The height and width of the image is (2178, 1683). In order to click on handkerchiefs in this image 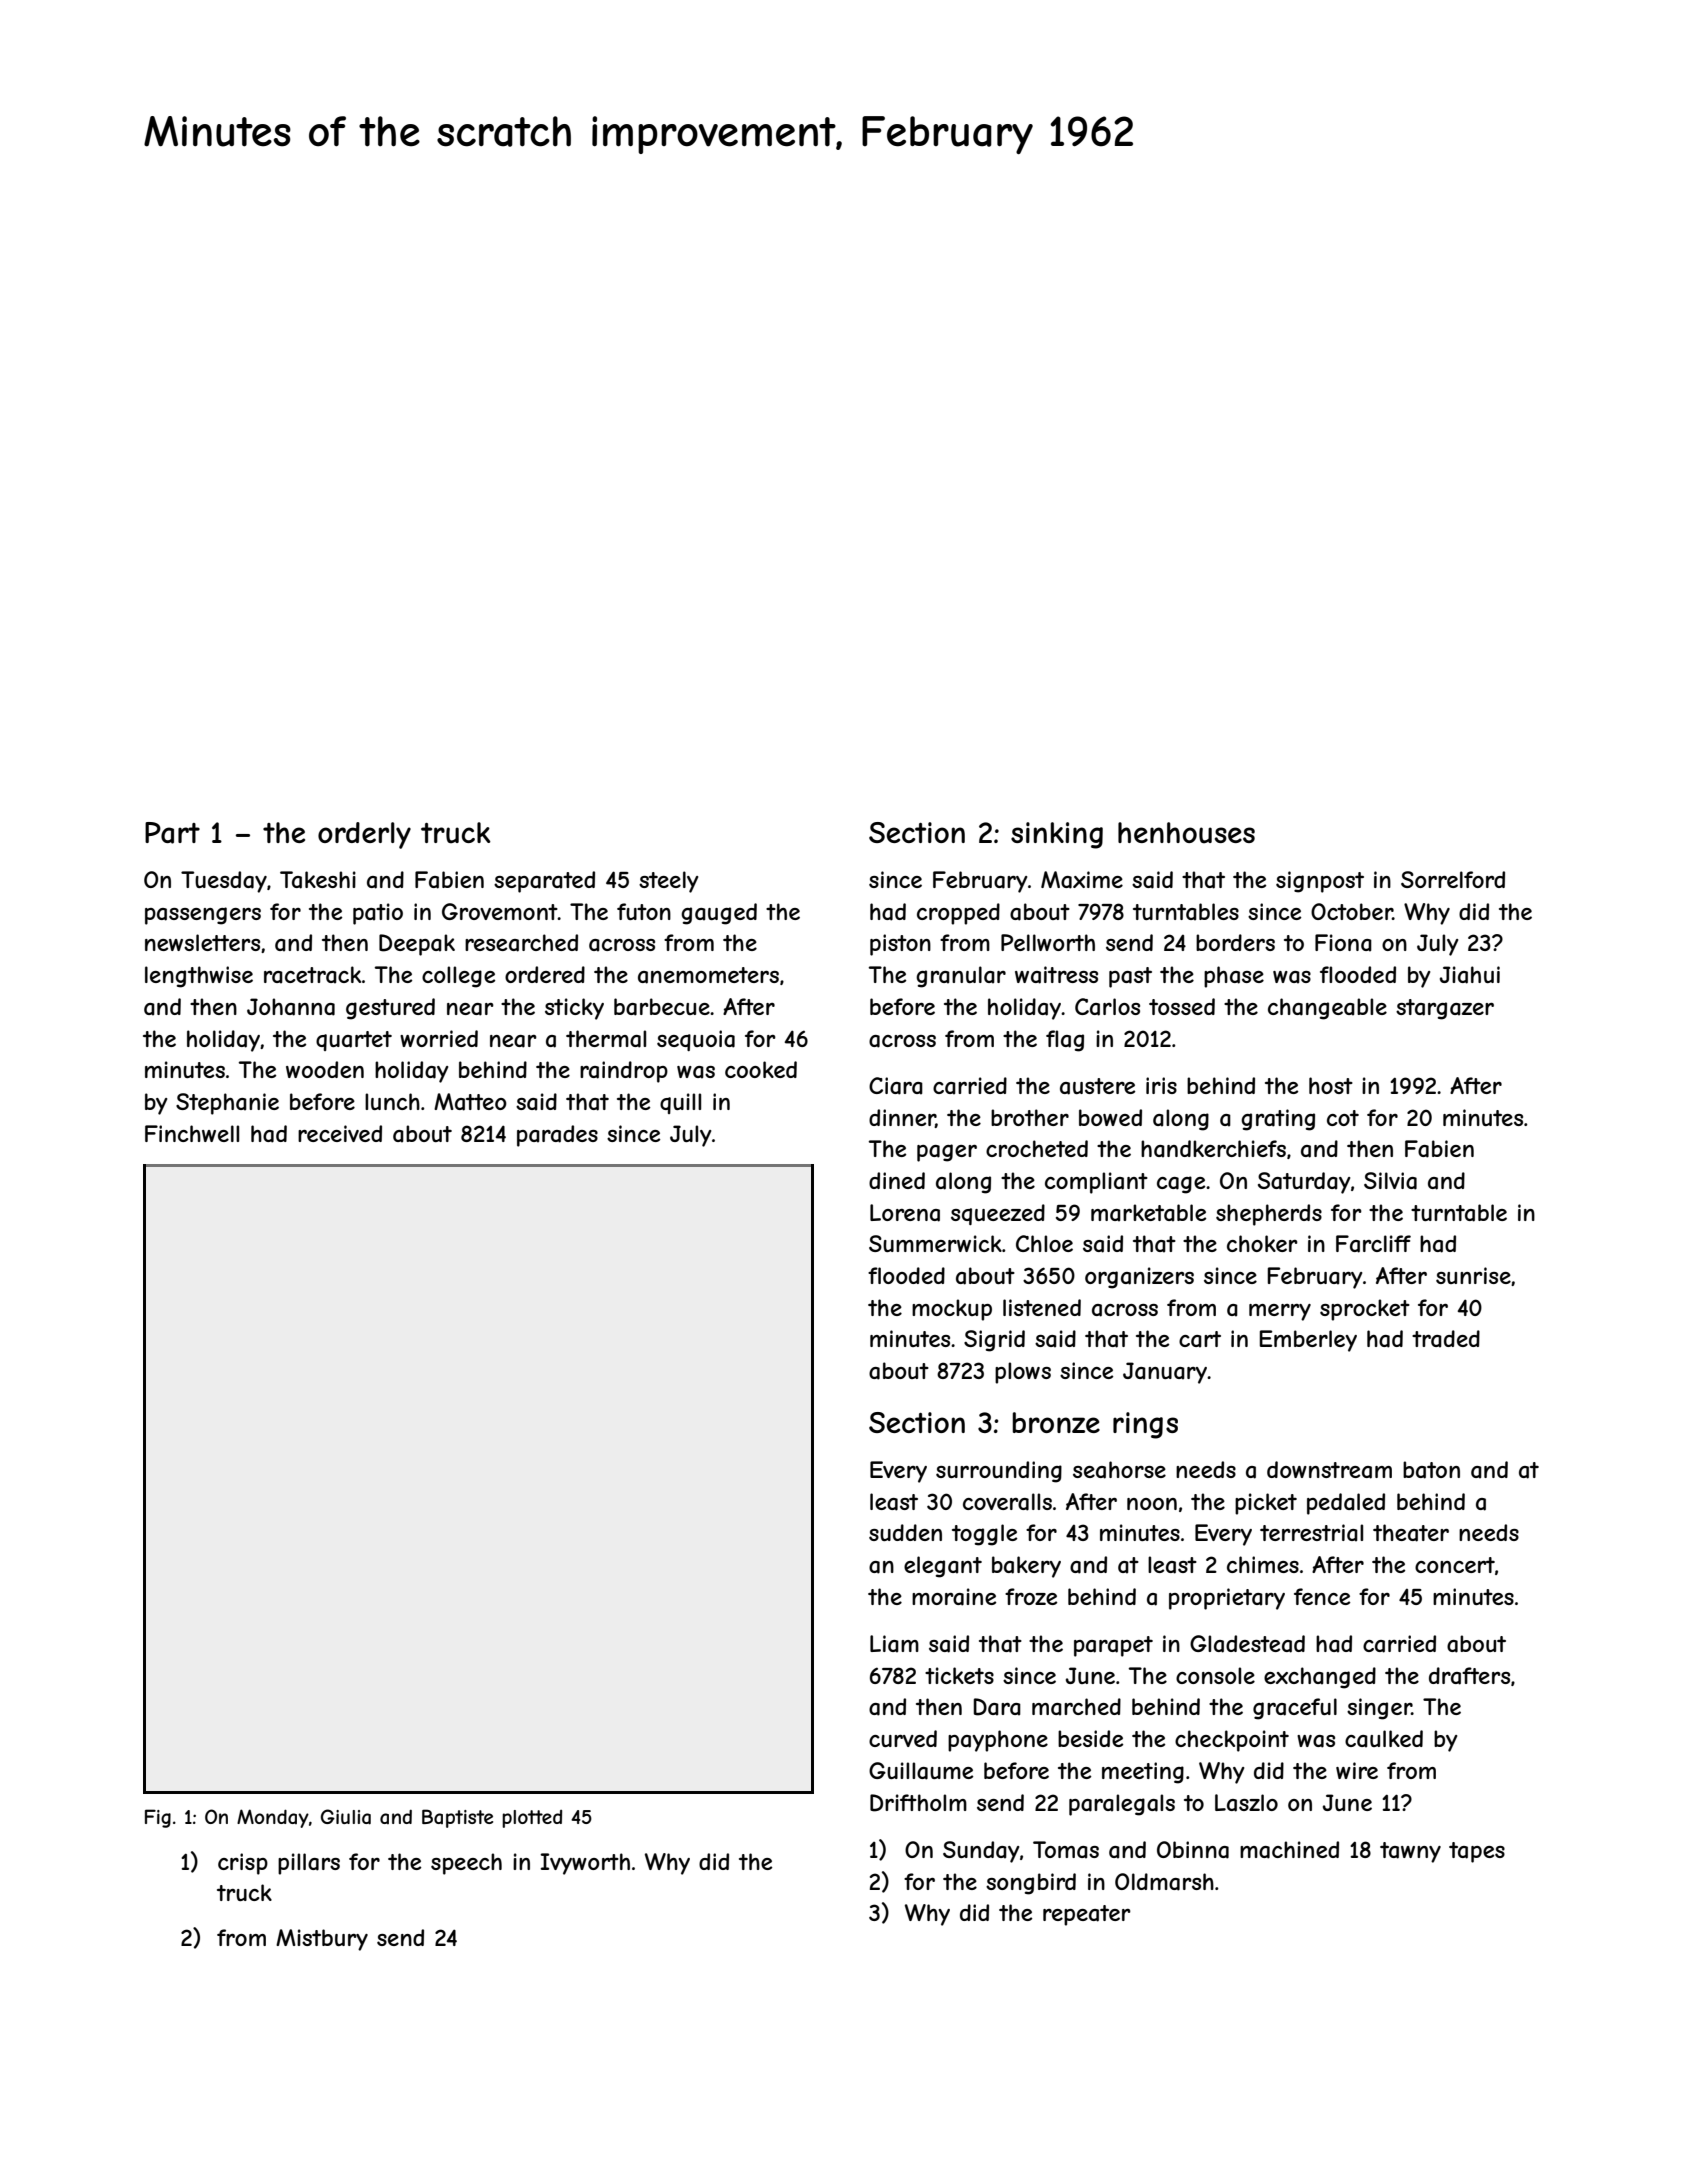, I will do `click(1213, 1149)`.
